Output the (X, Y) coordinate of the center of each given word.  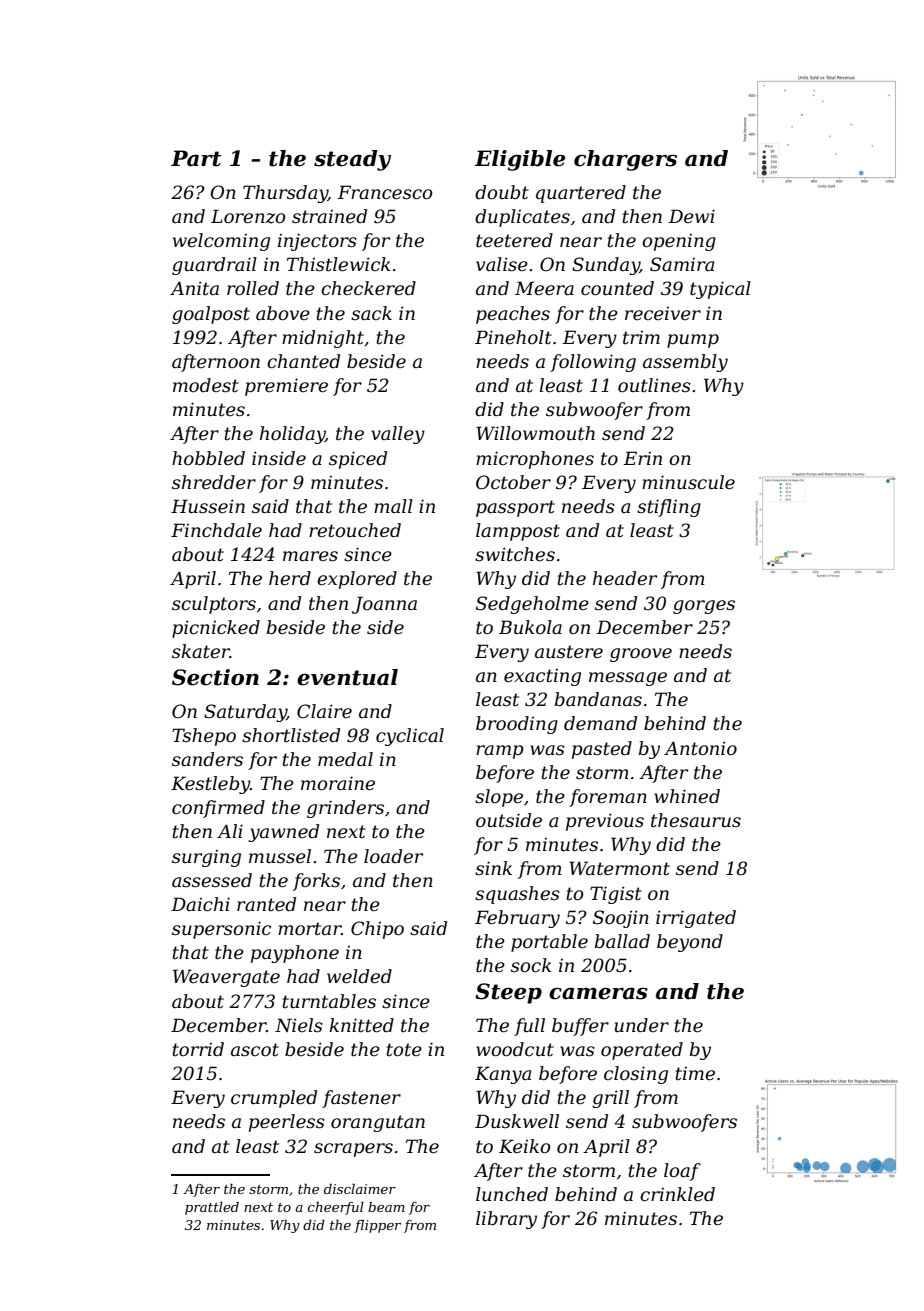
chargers (625, 160)
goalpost (211, 315)
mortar (309, 929)
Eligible (520, 160)
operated (642, 1051)
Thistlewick (339, 264)
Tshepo (204, 737)
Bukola (530, 627)
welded (359, 976)
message (628, 679)
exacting (542, 677)
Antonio (700, 748)
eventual (347, 677)
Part (196, 158)
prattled (212, 1208)
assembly (685, 363)
